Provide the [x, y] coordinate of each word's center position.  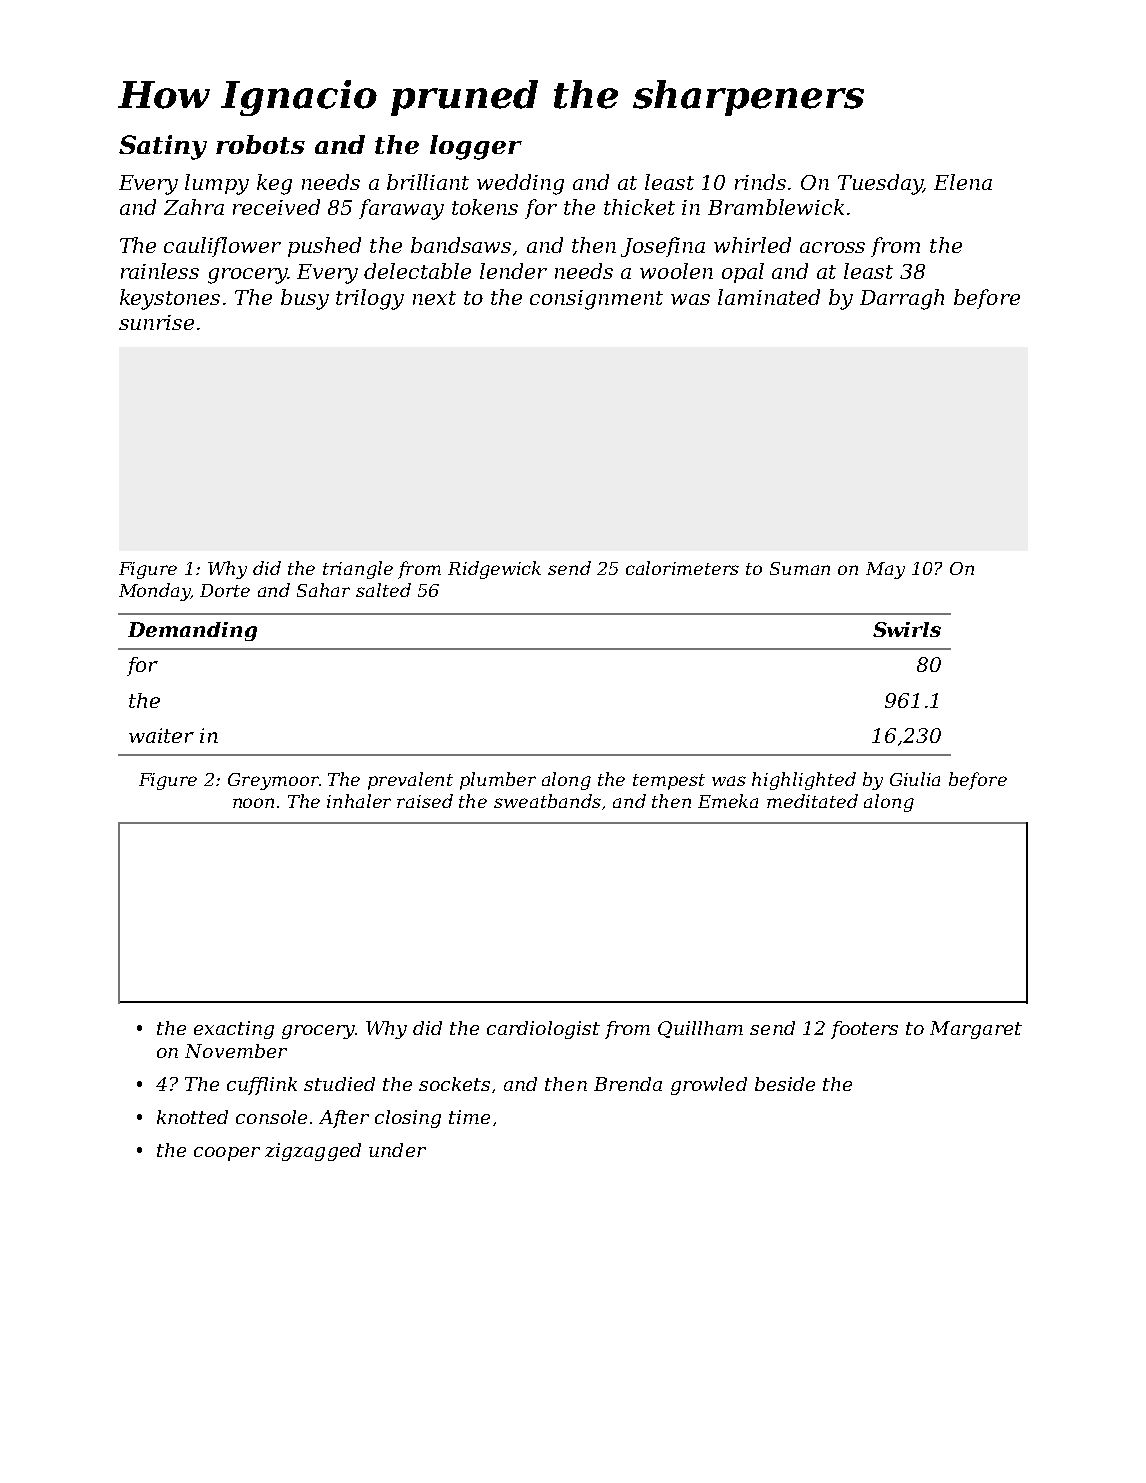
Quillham [700, 1029]
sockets [454, 1084]
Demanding [192, 631]
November [236, 1051]
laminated [769, 297]
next [434, 298]
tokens [485, 207]
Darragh [902, 299]
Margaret [976, 1030]
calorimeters [682, 568]
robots [260, 144]
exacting [234, 1030]
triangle [358, 570]
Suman [800, 568]
